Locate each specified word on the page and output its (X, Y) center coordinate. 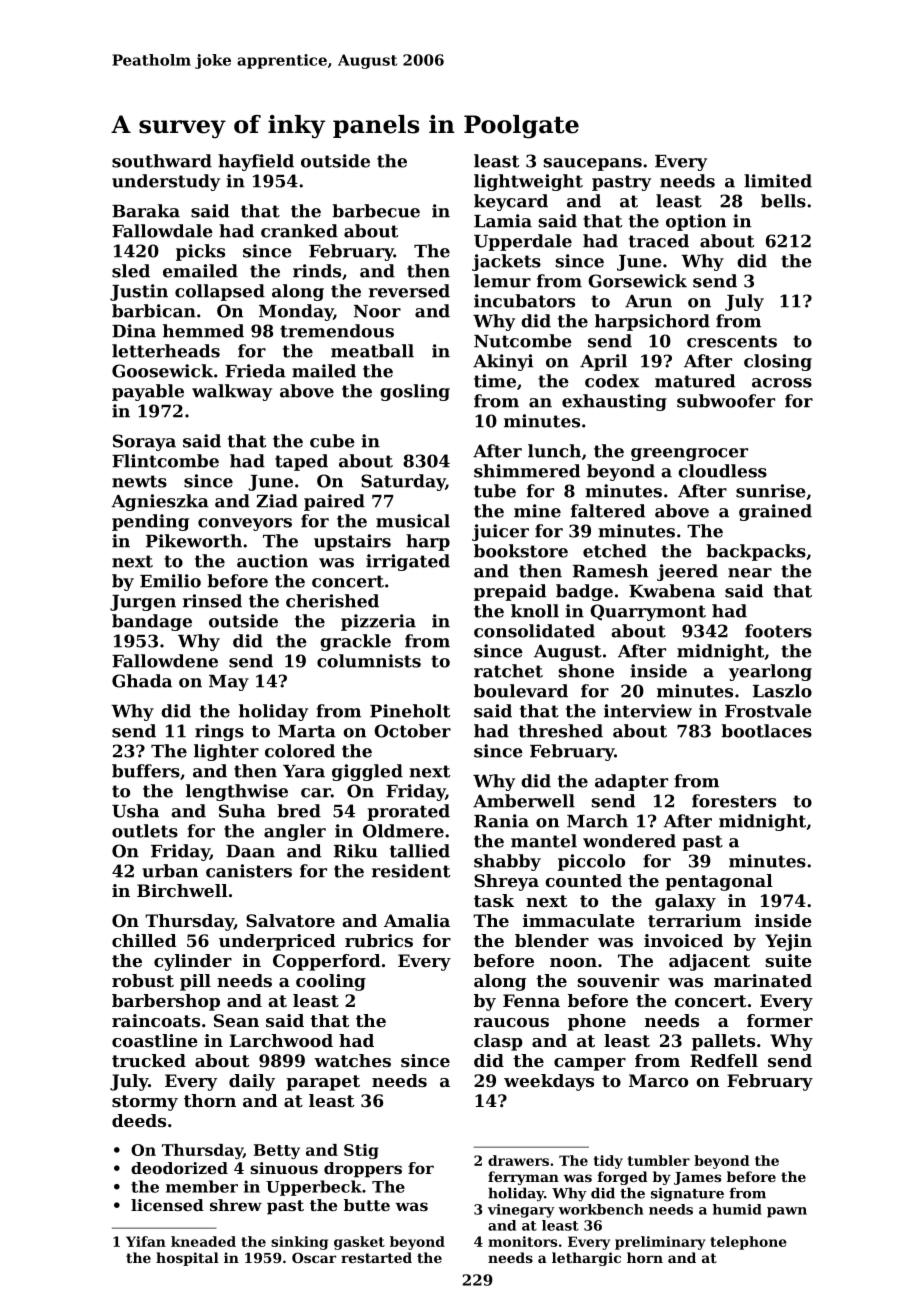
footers (778, 631)
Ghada (142, 681)
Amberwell (524, 801)
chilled (144, 940)
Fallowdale (162, 231)
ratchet (508, 671)
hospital (187, 1259)
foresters (734, 801)
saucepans (593, 164)
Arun (648, 301)
